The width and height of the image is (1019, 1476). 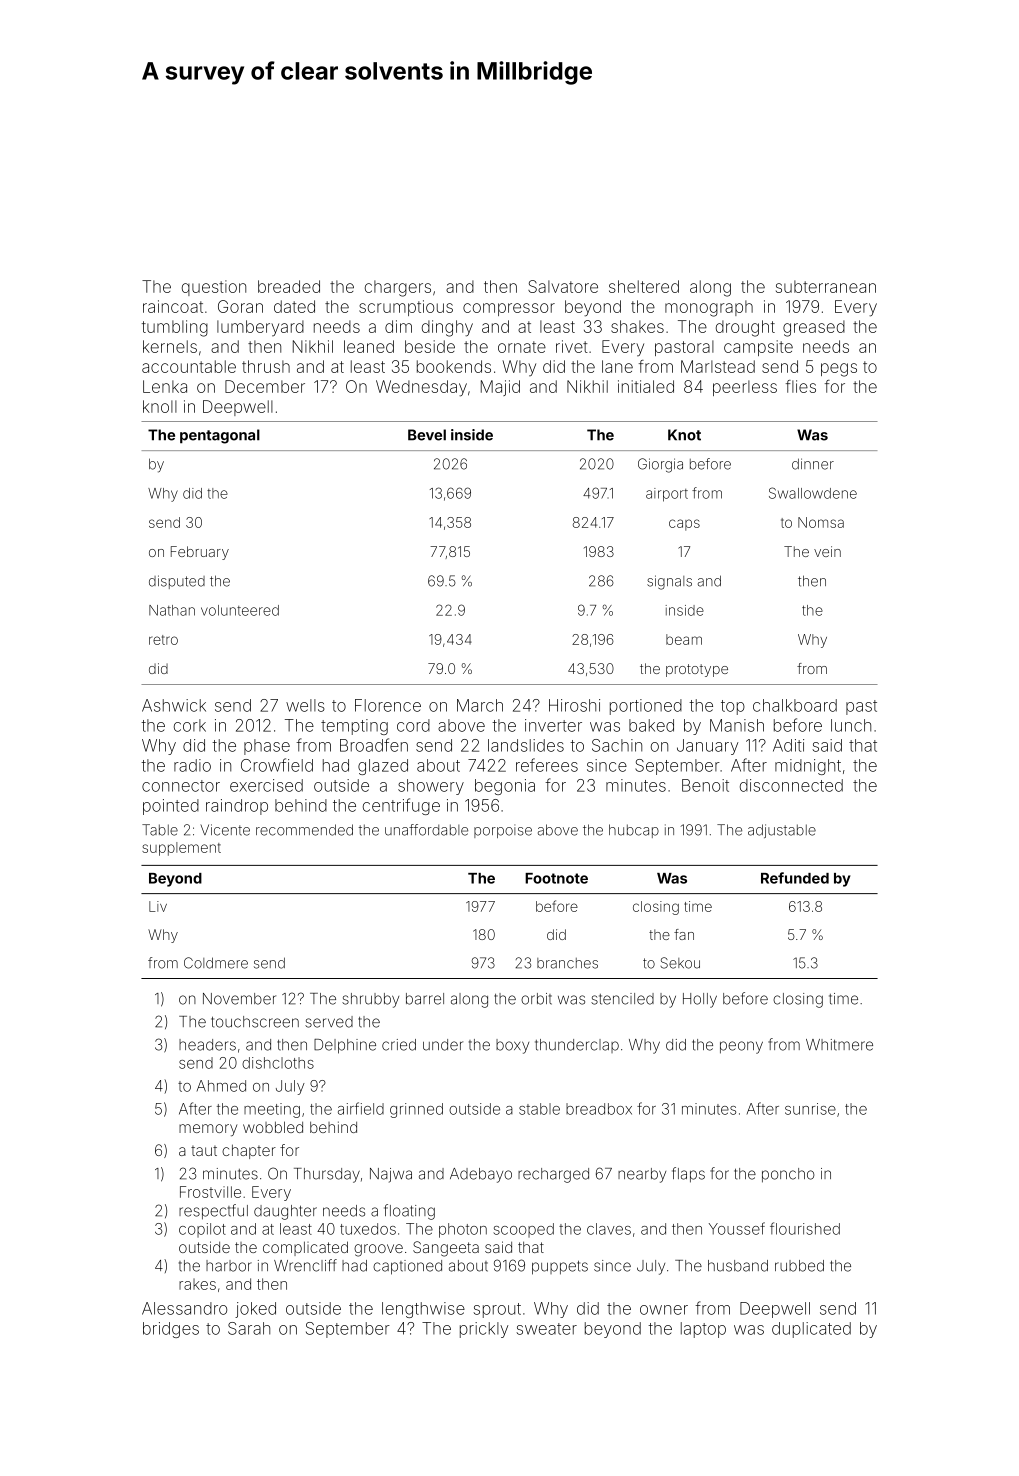 What do you see at coordinates (174, 705) in the image?
I see `Ashwick` at bounding box center [174, 705].
